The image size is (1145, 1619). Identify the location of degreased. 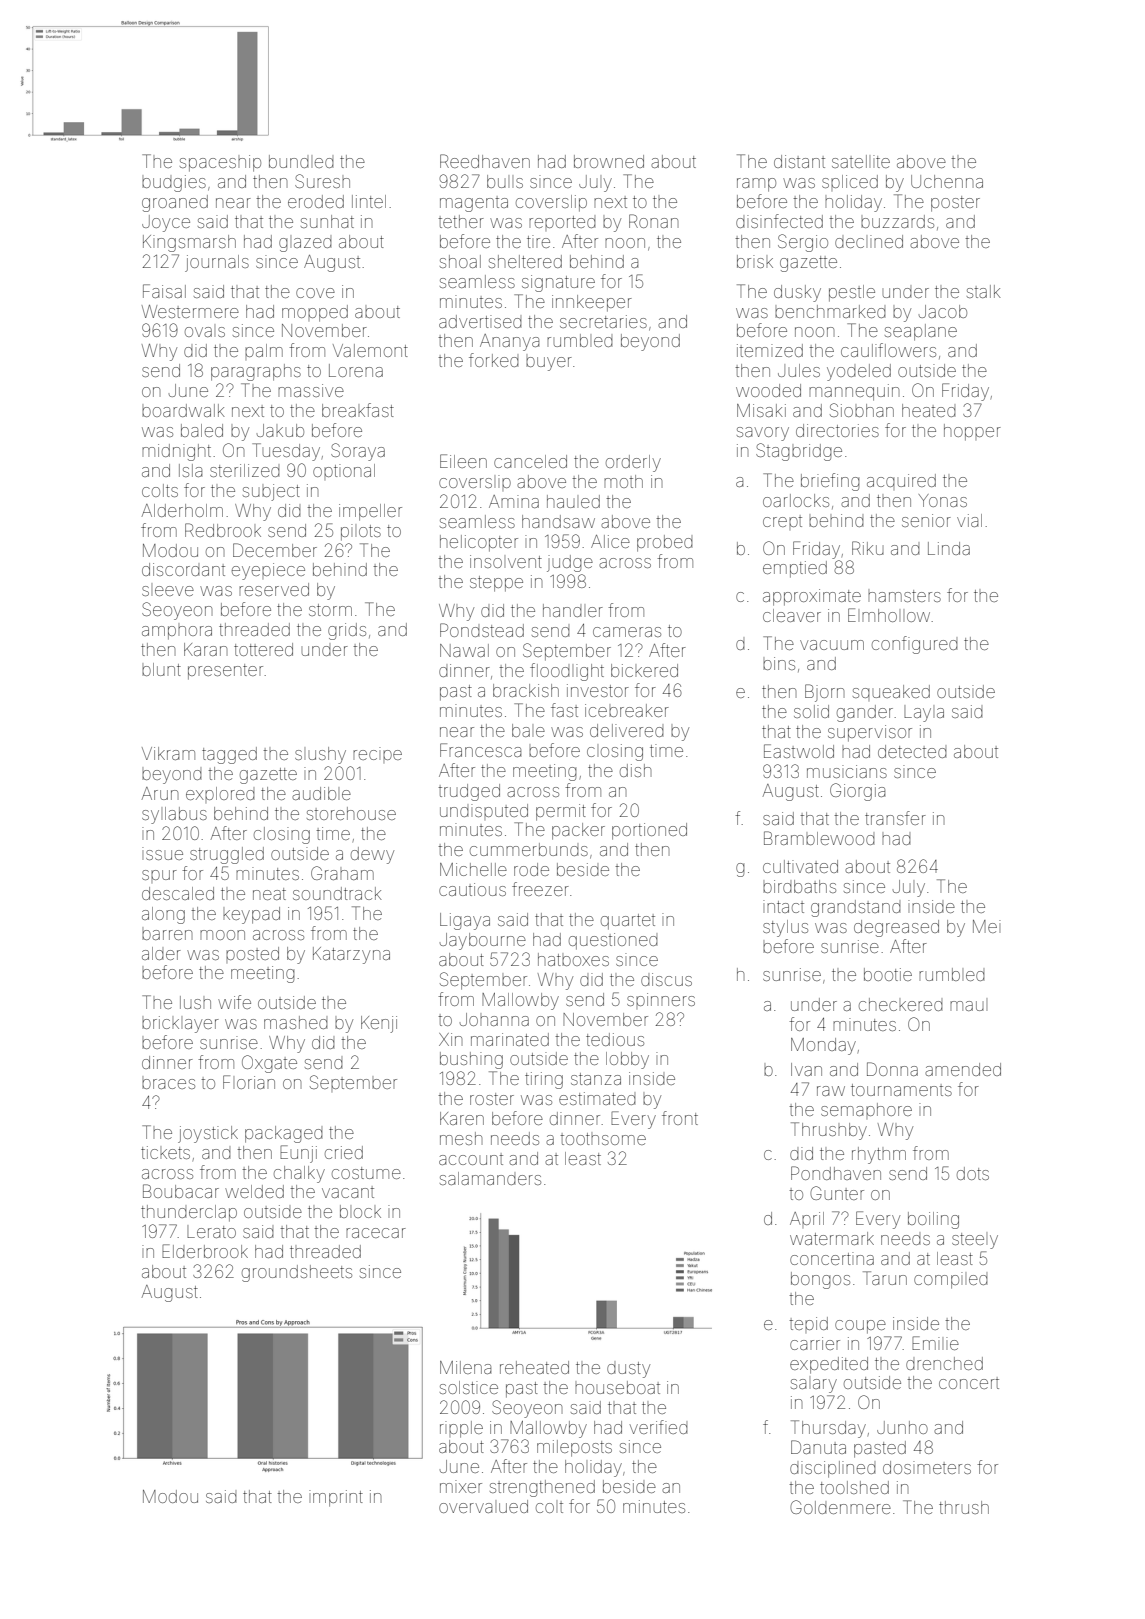
(896, 928).
